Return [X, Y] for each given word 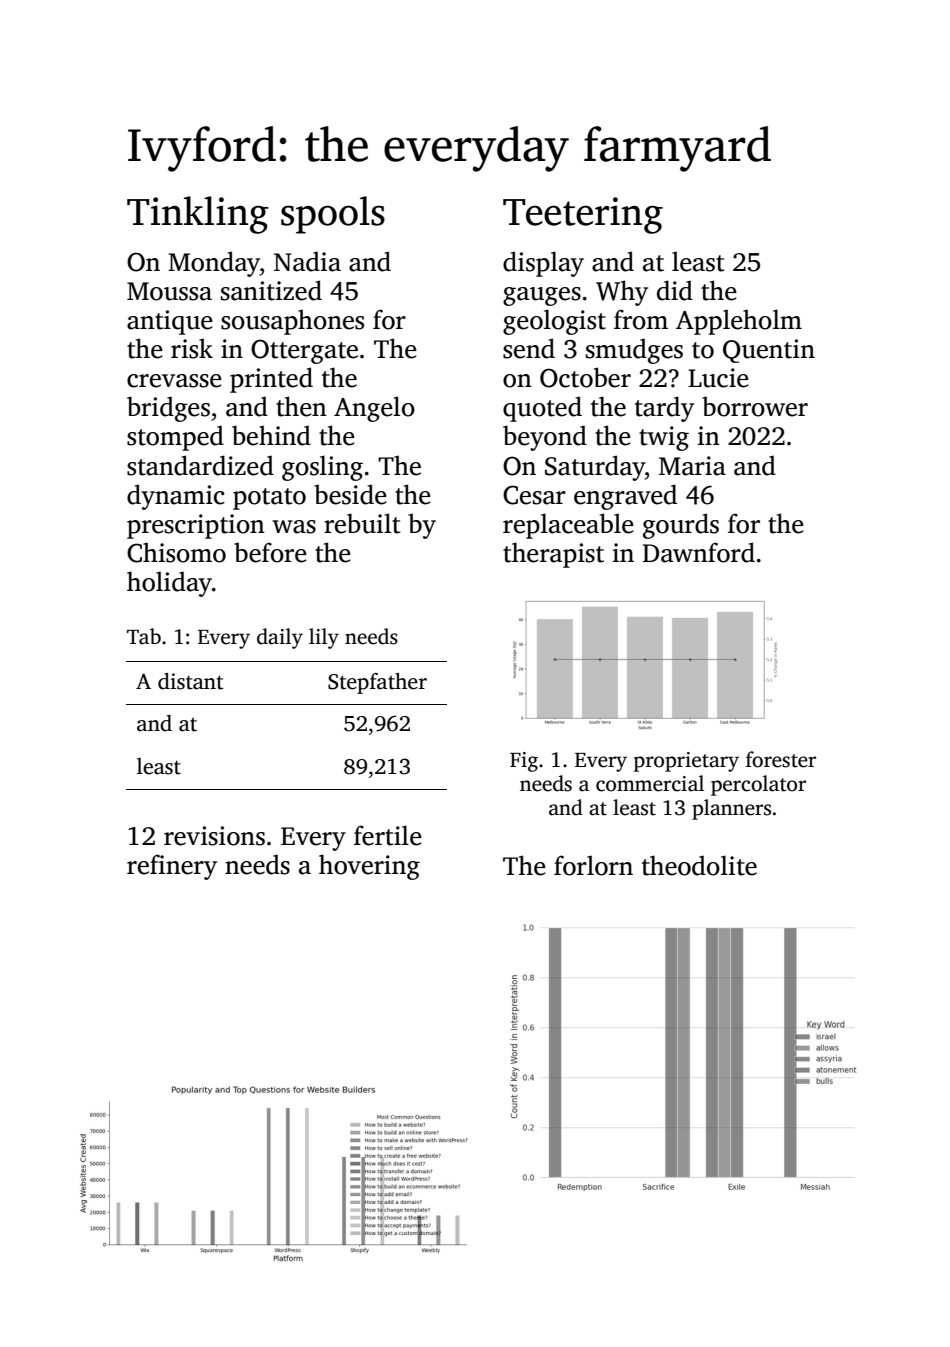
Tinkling [198, 215]
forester [781, 759]
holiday [169, 584]
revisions [214, 836]
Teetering [583, 215]
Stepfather [377, 683]
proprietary [686, 762]
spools [333, 215]
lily [324, 638]
